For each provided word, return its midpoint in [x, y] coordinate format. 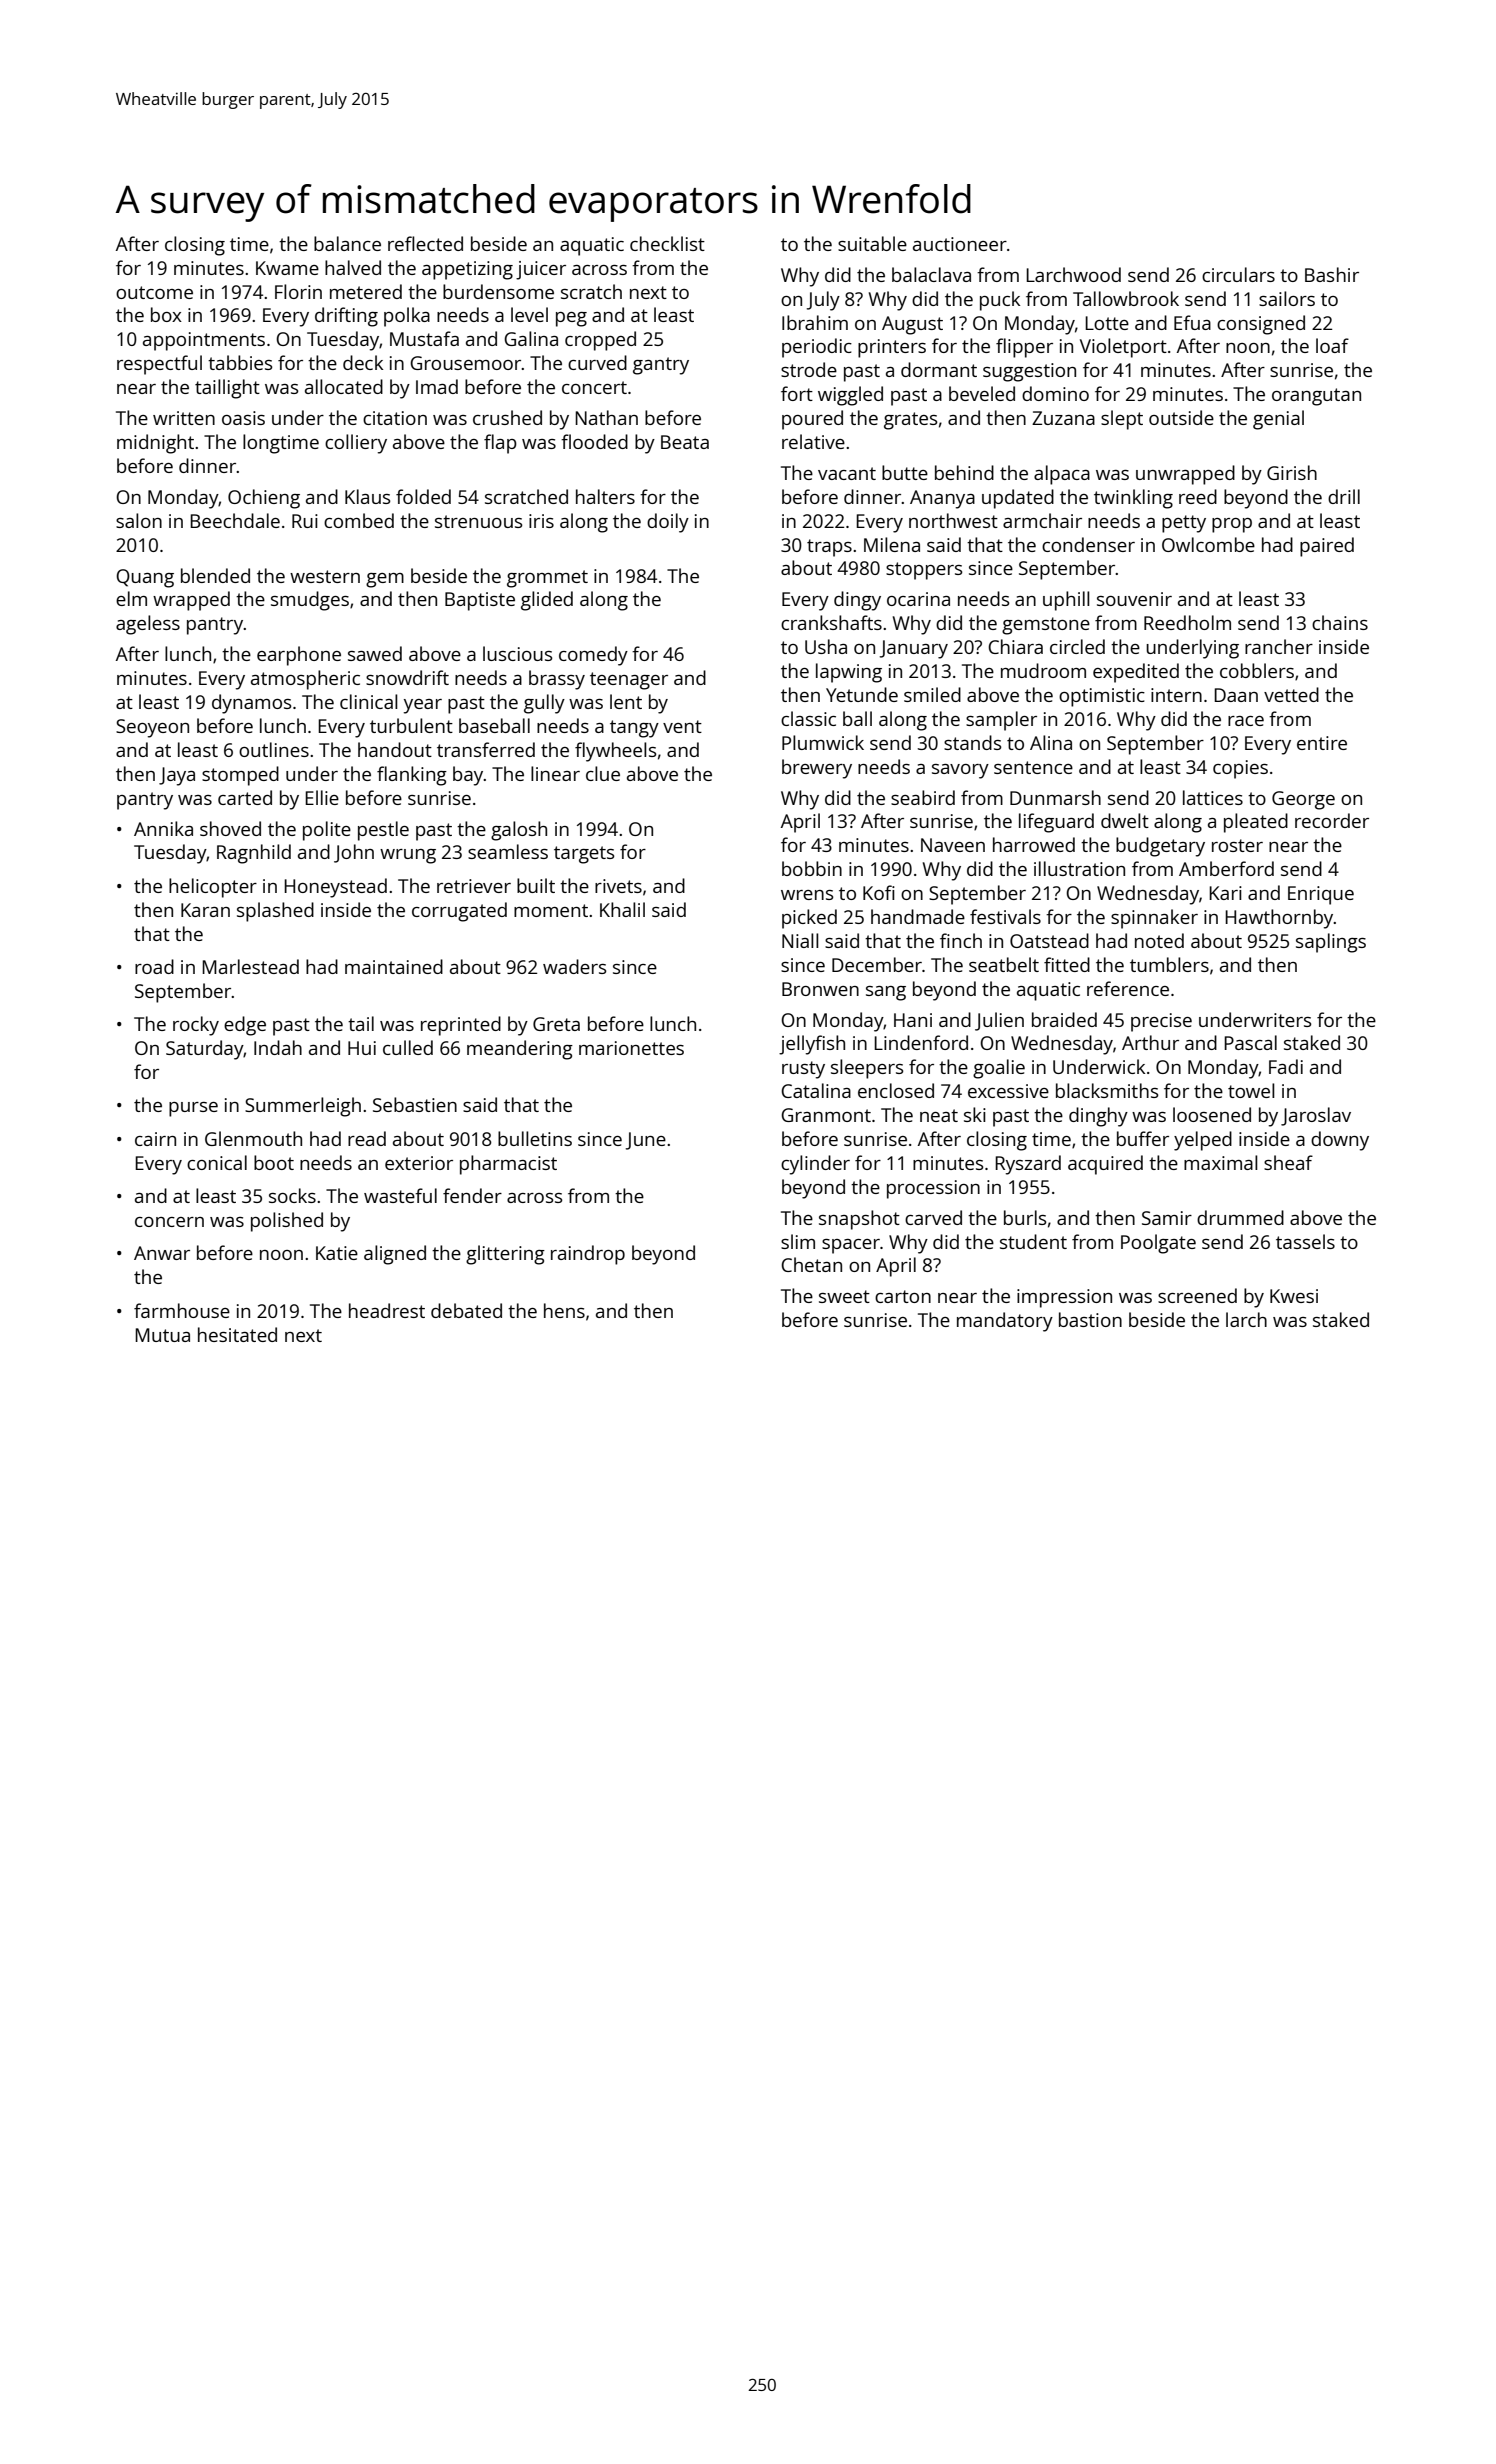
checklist [667, 243]
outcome [154, 292]
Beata [685, 442]
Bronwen [820, 989]
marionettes [631, 1048]
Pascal [1250, 1042]
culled [408, 1047]
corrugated [459, 912]
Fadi [1286, 1066]
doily [668, 523]
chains [1340, 622]
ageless [148, 625]
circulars [1238, 274]
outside [1181, 417]
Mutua [162, 1335]
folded [423, 496]
